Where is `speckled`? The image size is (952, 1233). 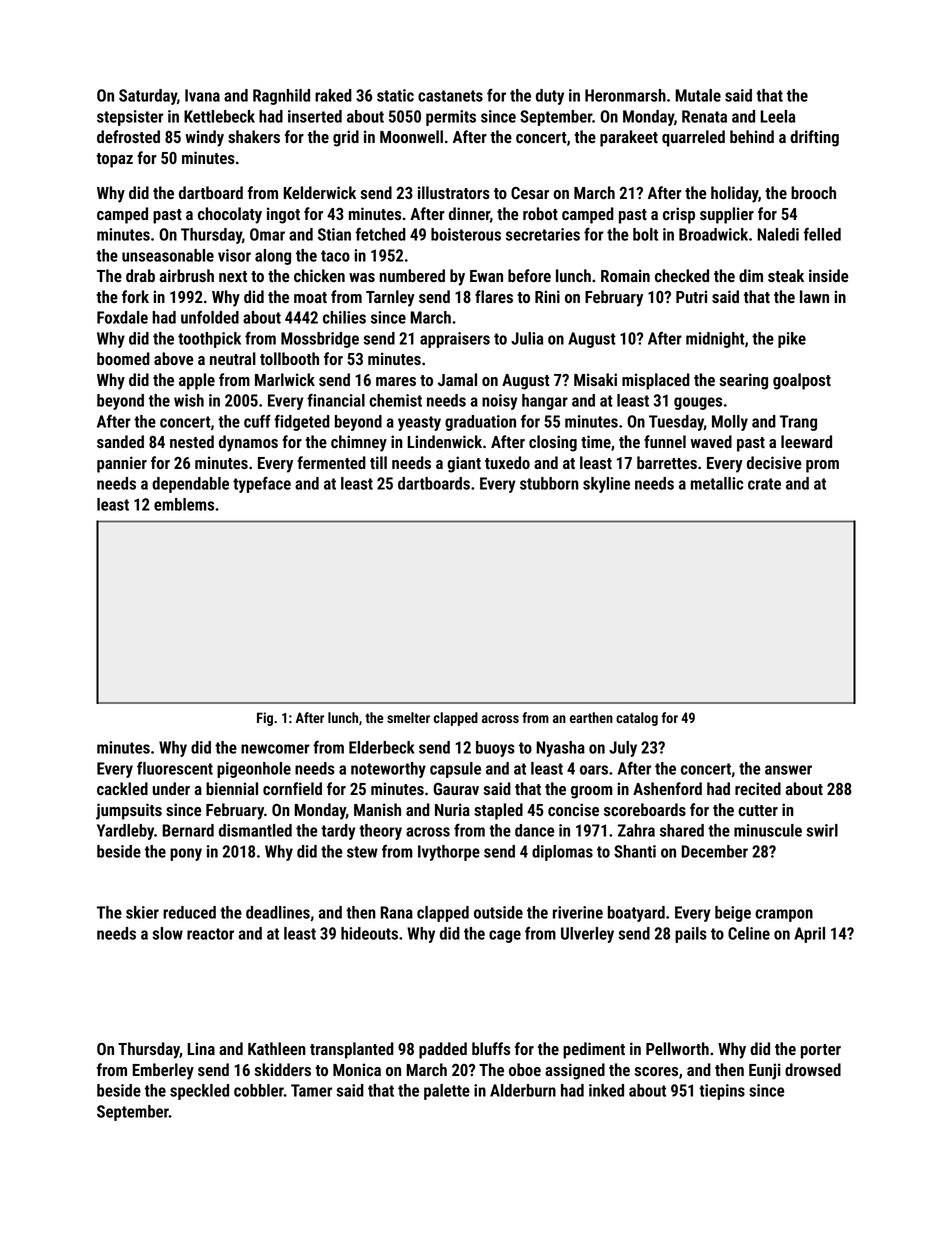
speckled is located at coordinates (199, 1092).
